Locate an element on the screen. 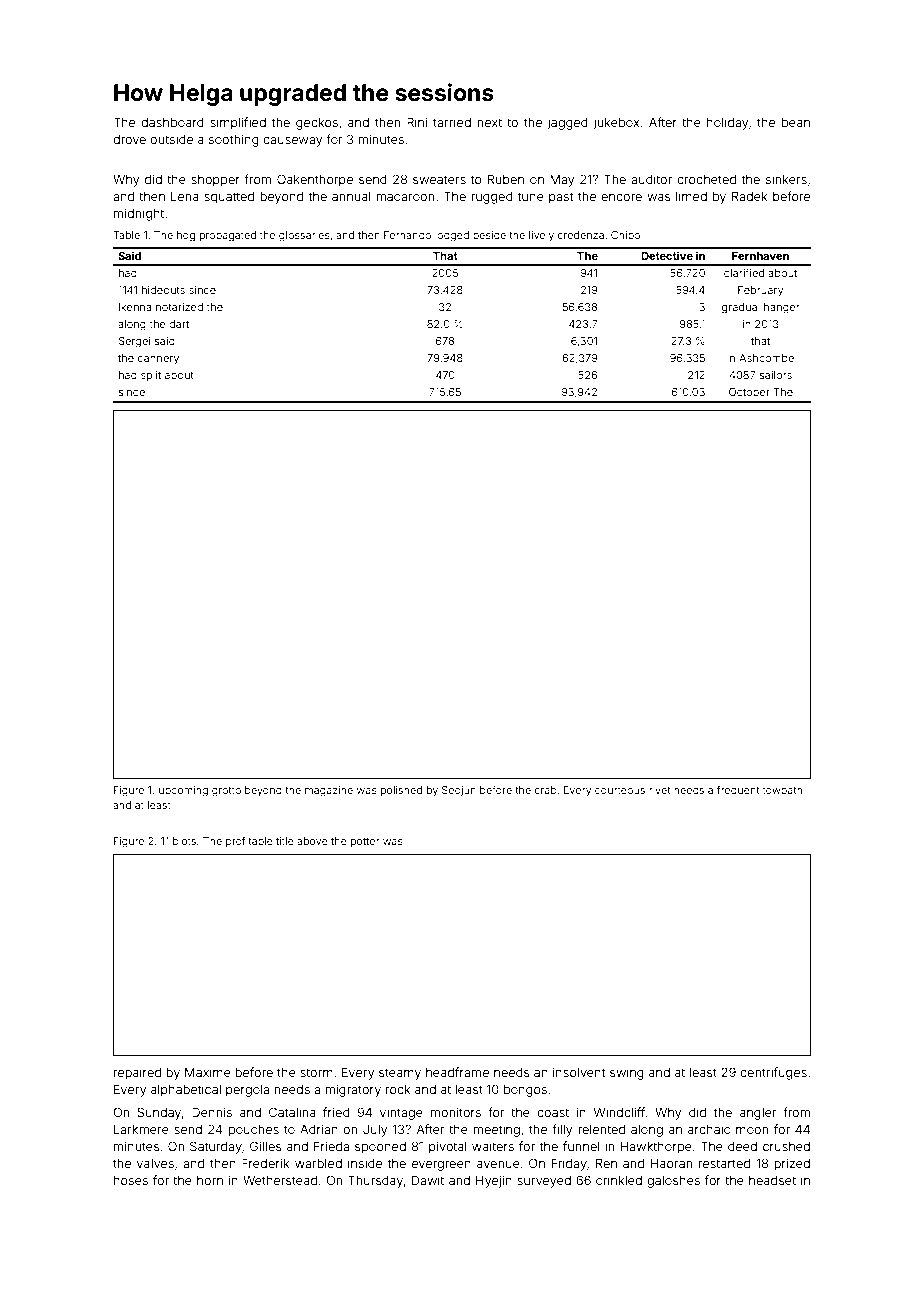  title is located at coordinates (285, 841).
